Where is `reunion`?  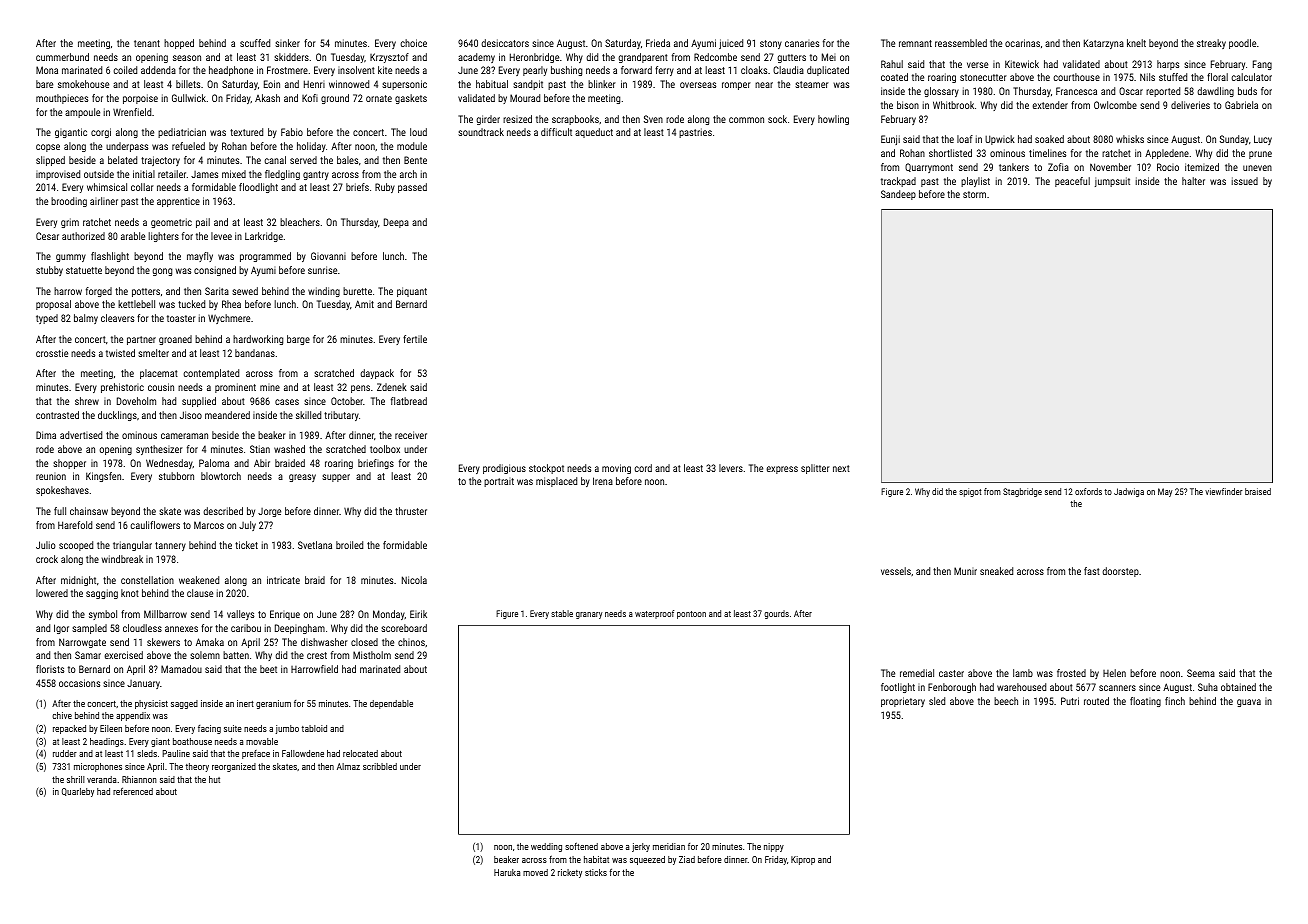 reunion is located at coordinates (51, 476).
